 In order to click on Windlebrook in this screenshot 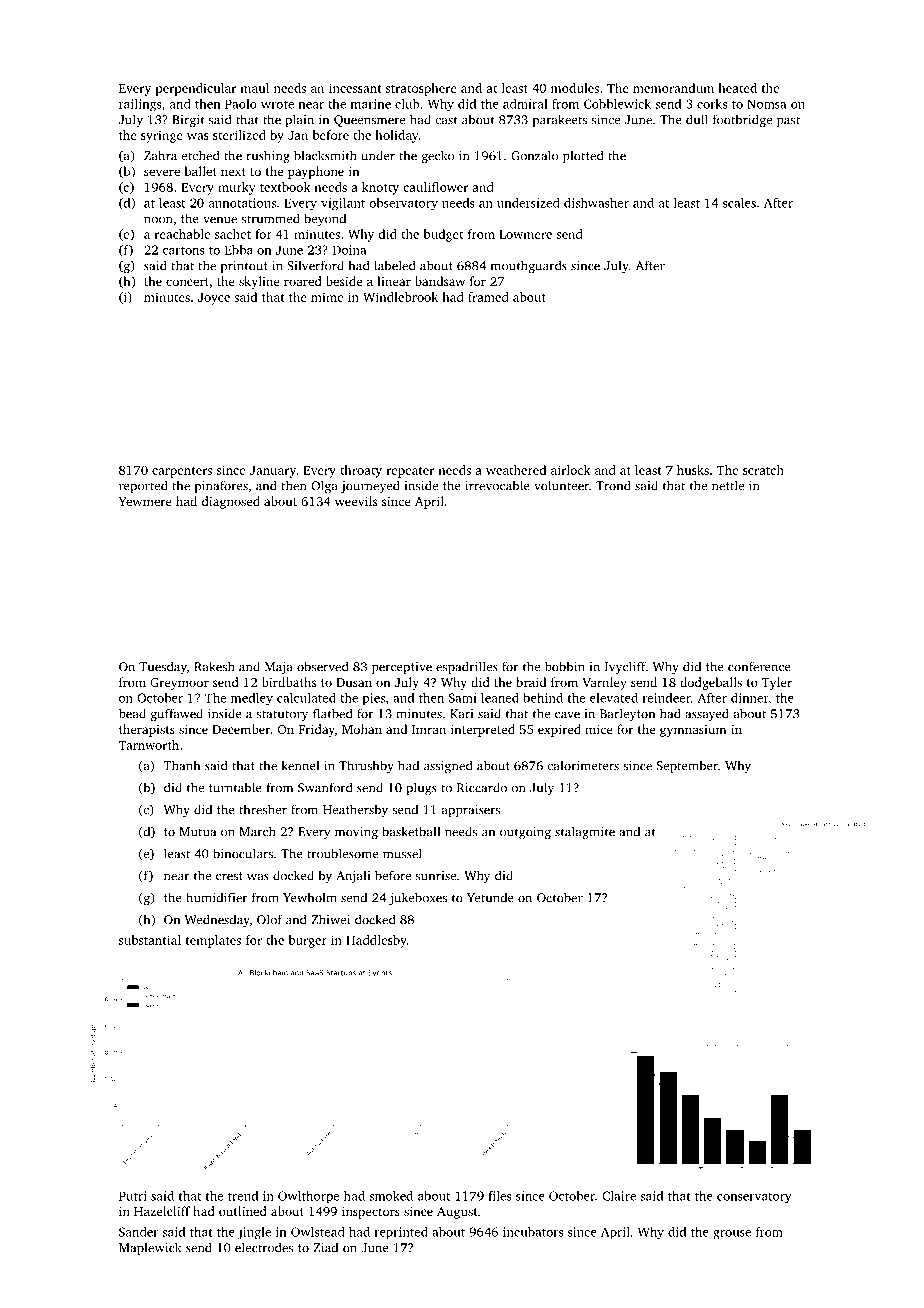, I will do `click(400, 297)`.
